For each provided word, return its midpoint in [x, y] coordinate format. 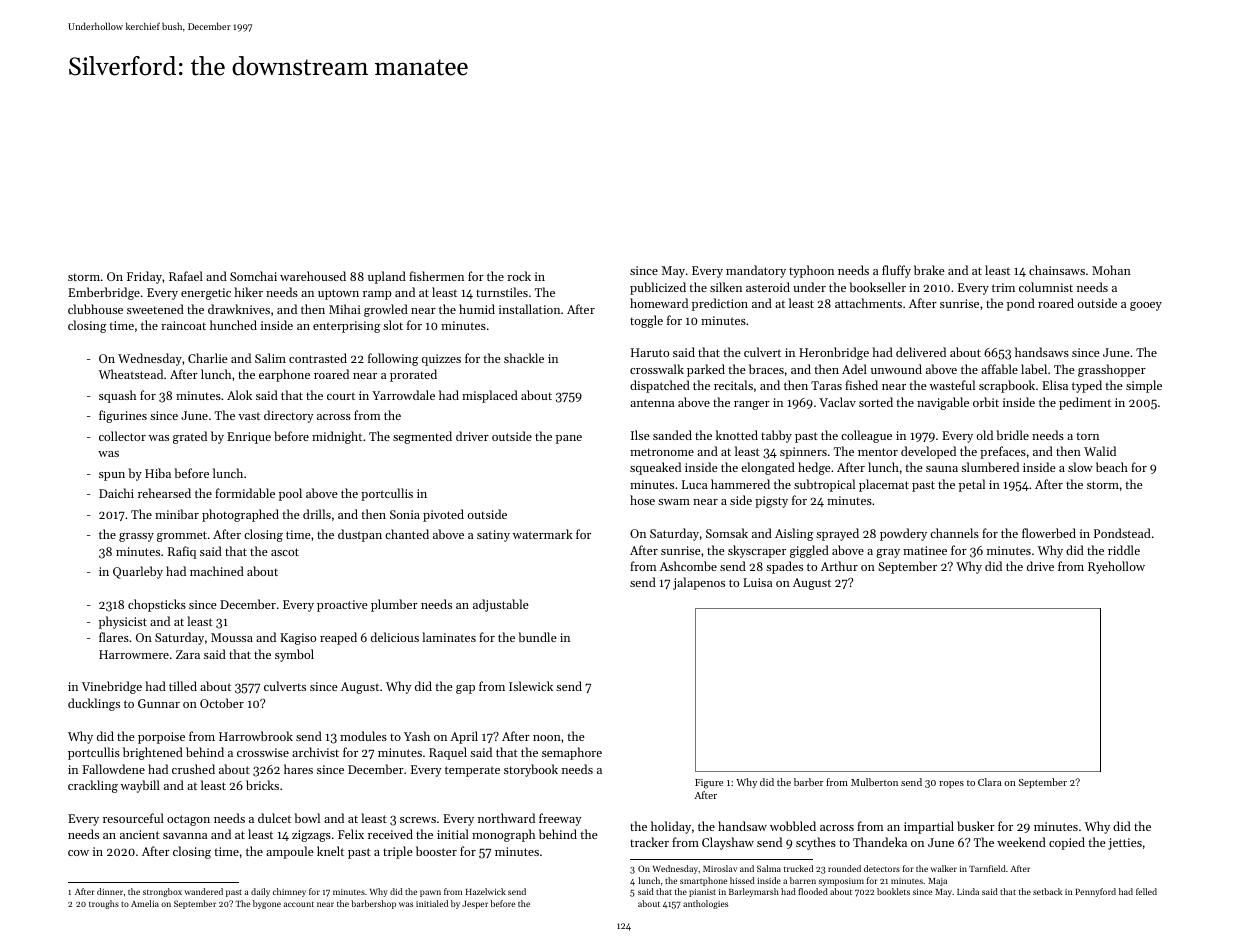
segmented [422, 437]
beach [1112, 467]
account [299, 904]
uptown [338, 294]
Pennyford [1095, 892]
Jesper [475, 905]
